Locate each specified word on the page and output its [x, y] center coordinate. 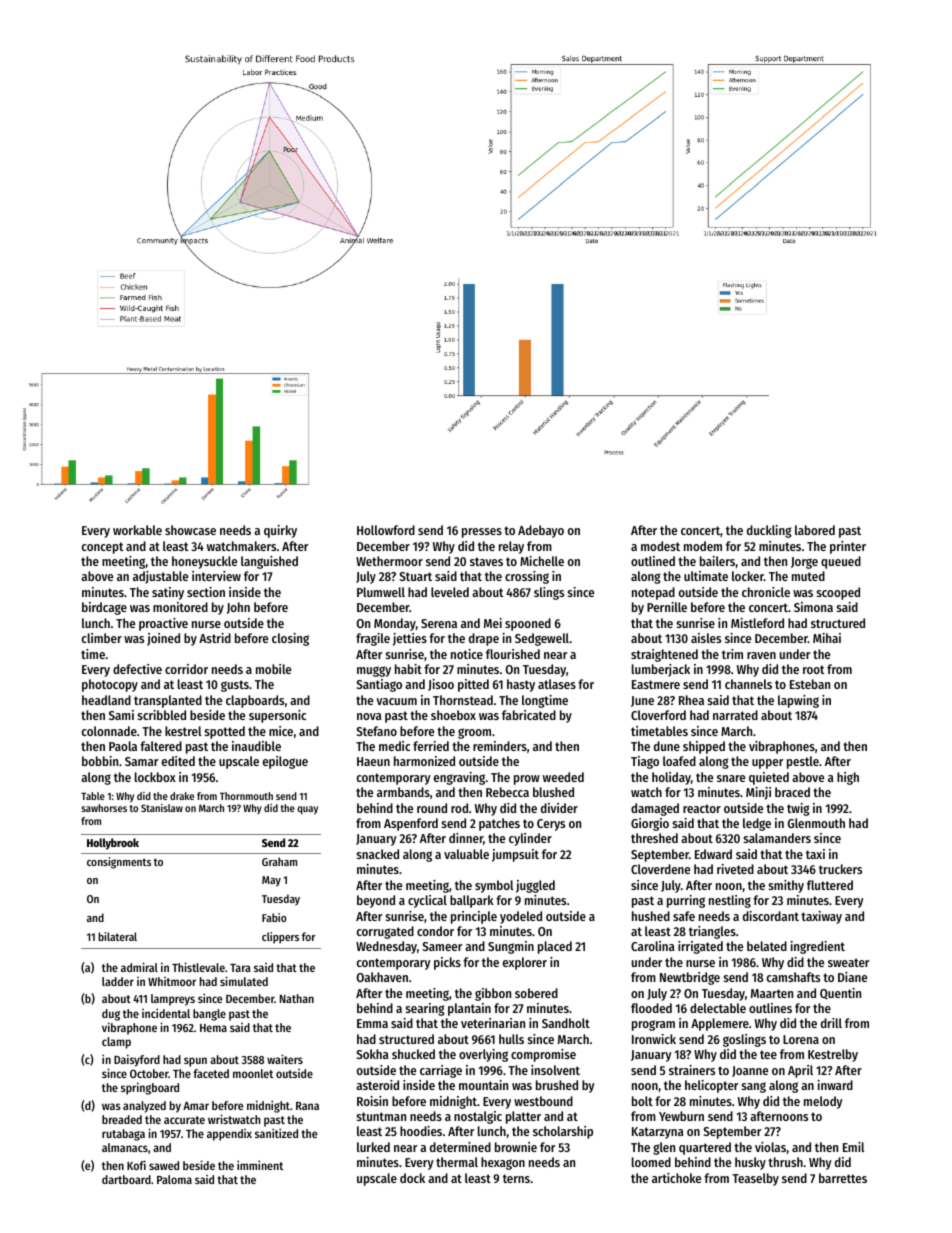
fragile [373, 639]
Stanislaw [162, 808]
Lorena [801, 1039]
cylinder [530, 839]
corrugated [385, 932]
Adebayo [541, 531]
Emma [372, 1023]
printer [848, 547]
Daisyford [137, 1060]
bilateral [117, 936]
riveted [735, 869]
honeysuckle [204, 562]
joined [163, 639]
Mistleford [757, 623]
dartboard [126, 1179]
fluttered [830, 885]
